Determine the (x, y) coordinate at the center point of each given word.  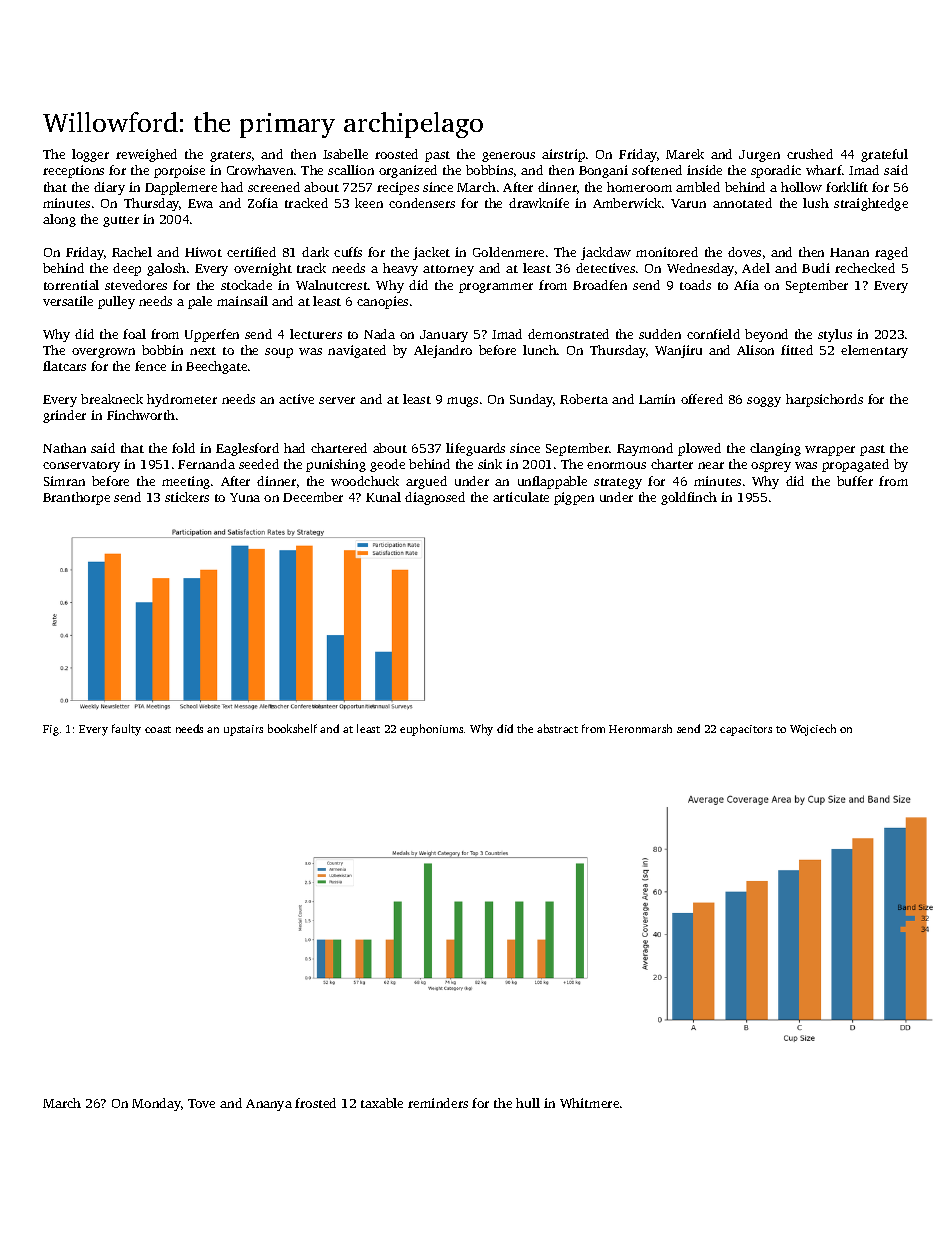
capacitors (746, 730)
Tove (201, 1103)
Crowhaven (260, 170)
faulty (126, 730)
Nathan (64, 448)
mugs (462, 402)
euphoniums (431, 730)
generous (508, 157)
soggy (764, 402)
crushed (810, 154)
